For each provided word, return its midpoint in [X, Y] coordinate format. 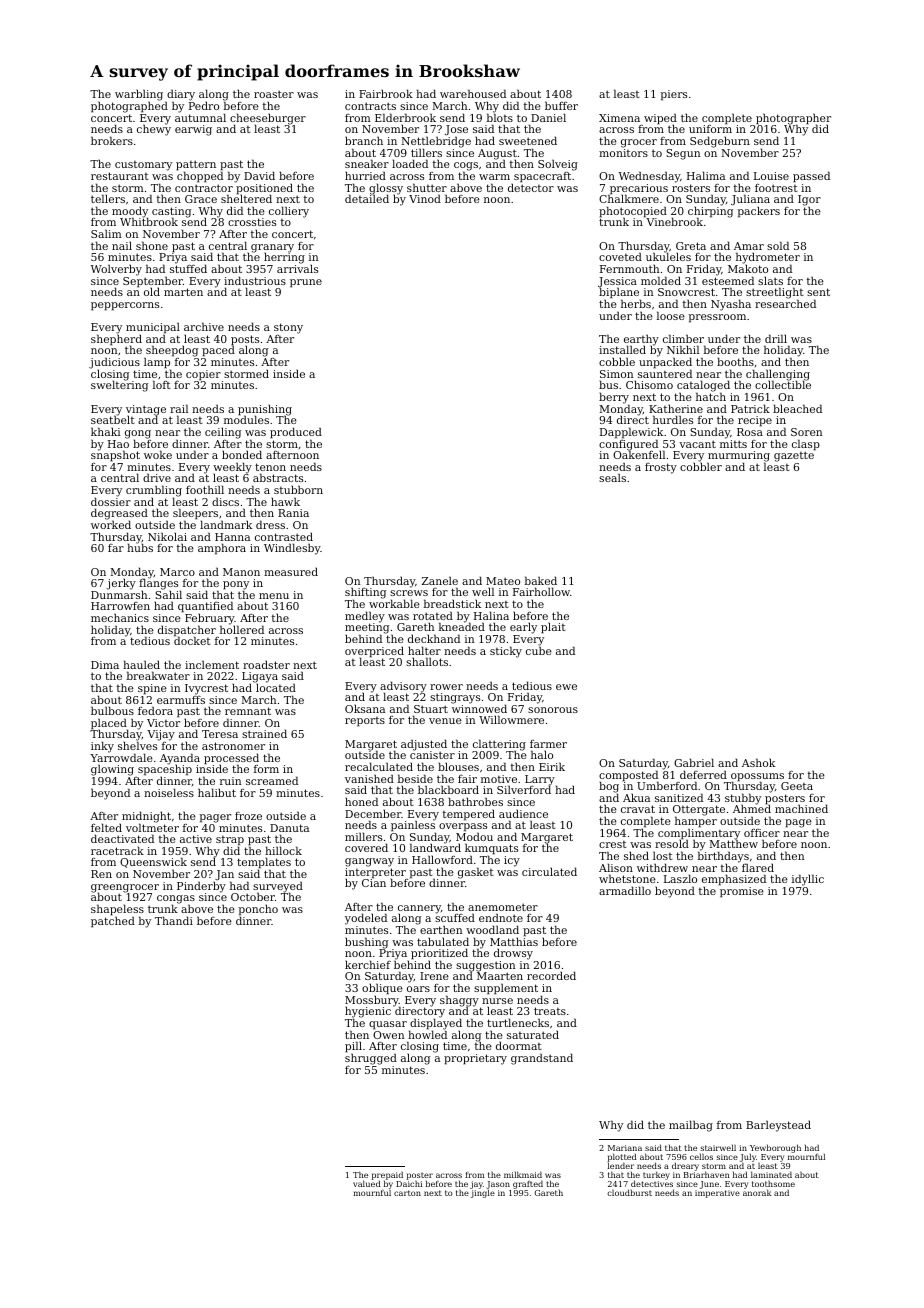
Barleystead [778, 1126]
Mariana [625, 1148]
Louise [771, 176]
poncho [258, 910]
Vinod [425, 198]
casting [171, 212]
